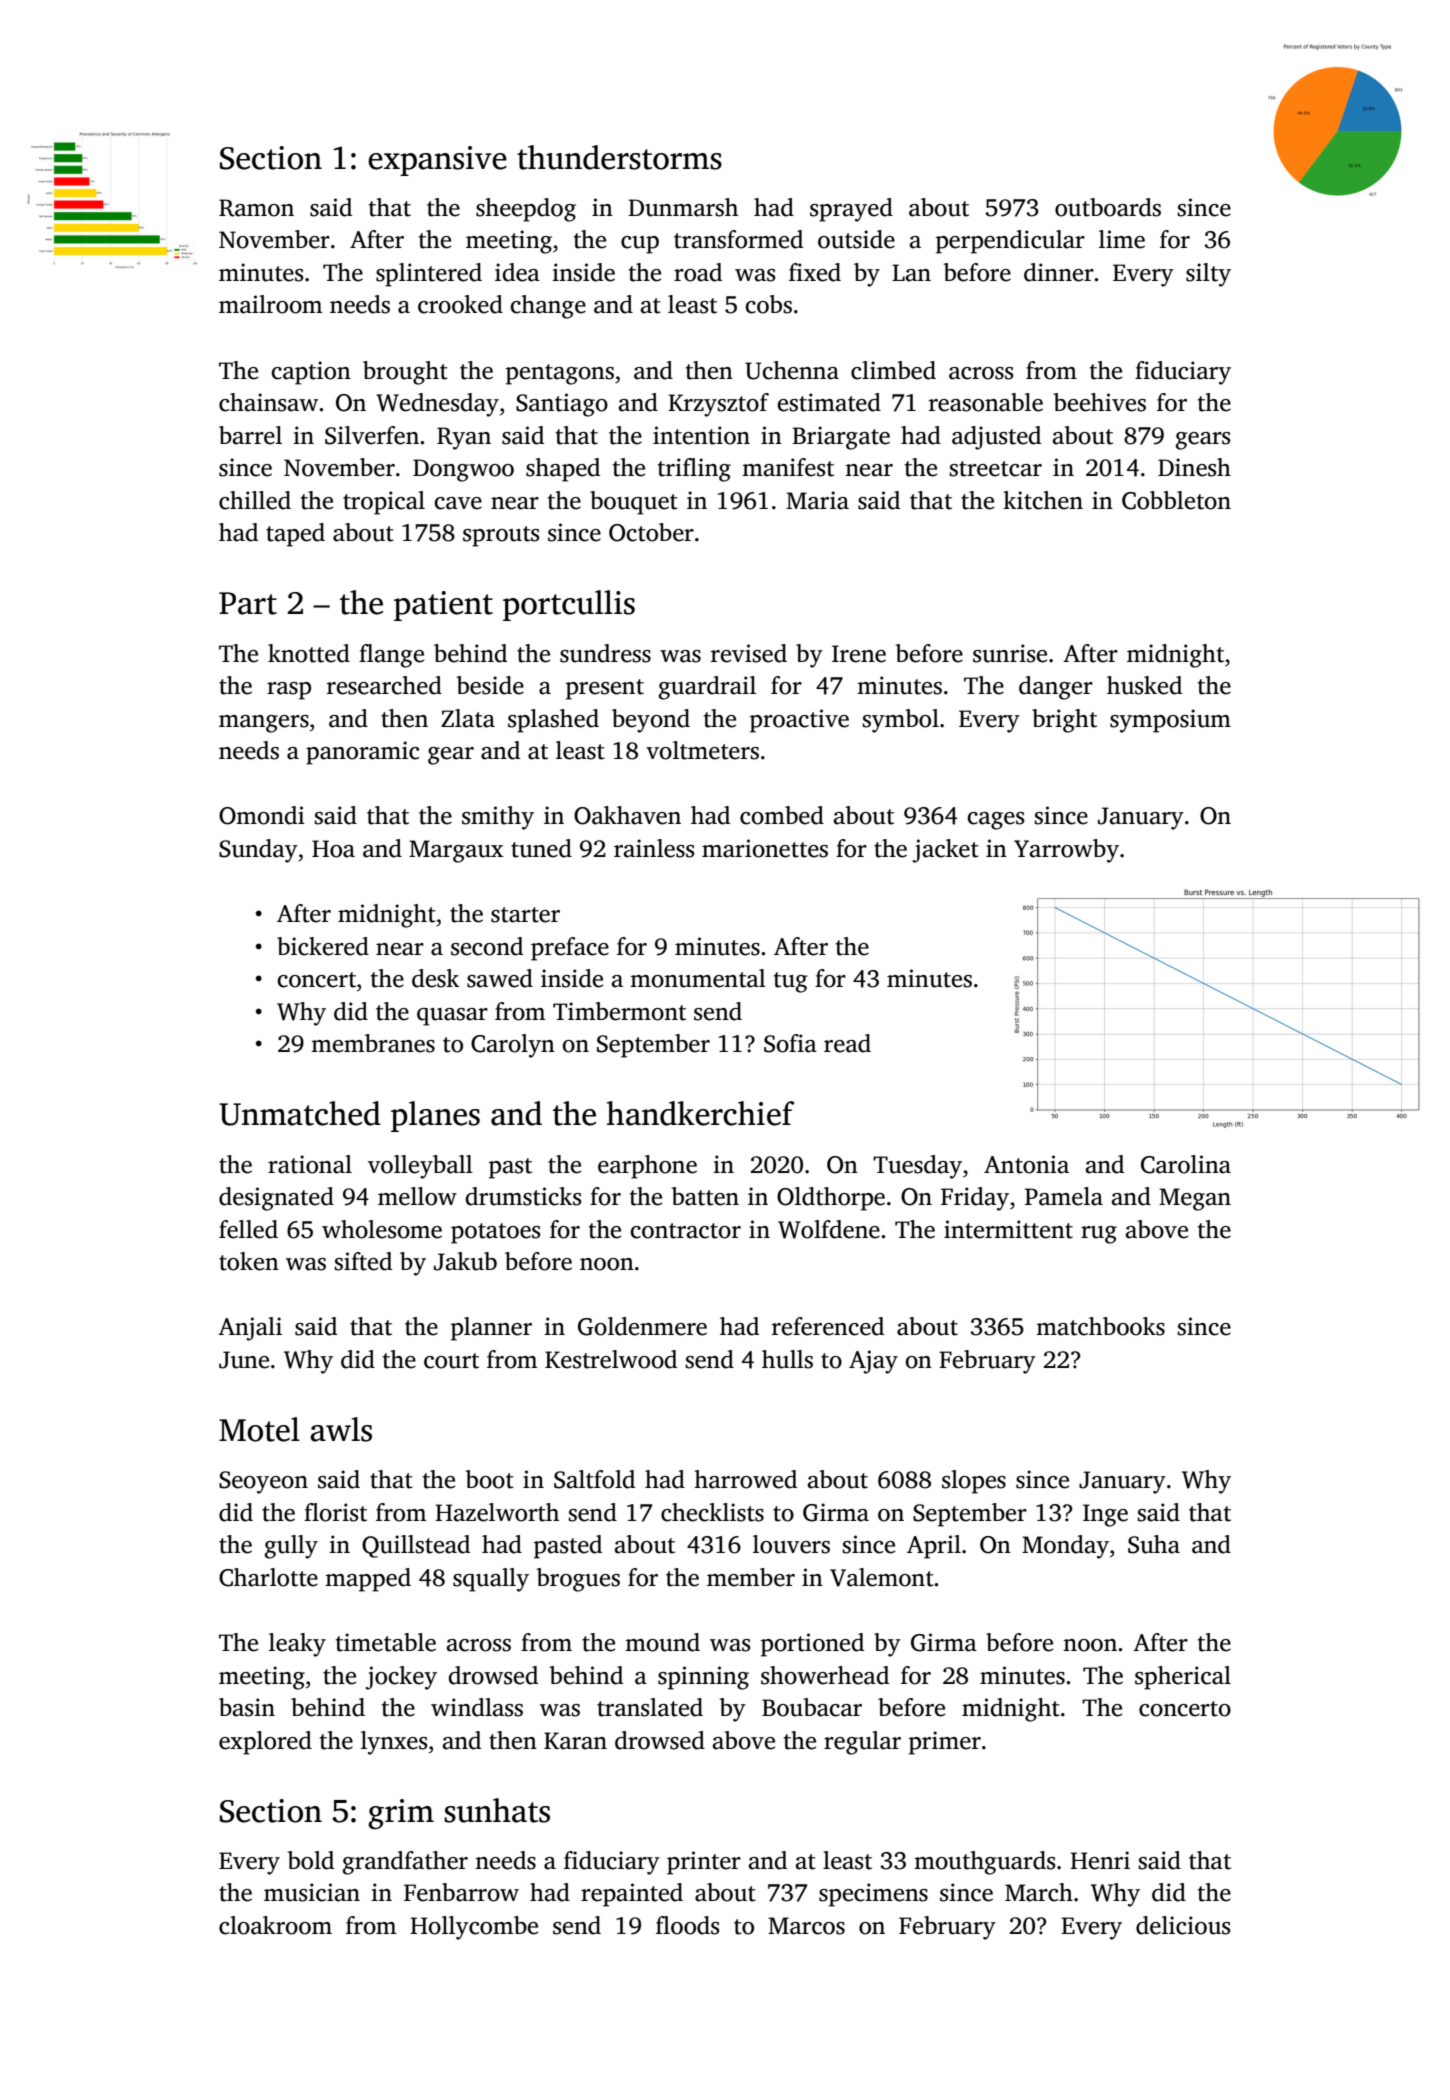 The width and height of the page is (1450, 2100). I want to click on pentagons, so click(560, 374).
